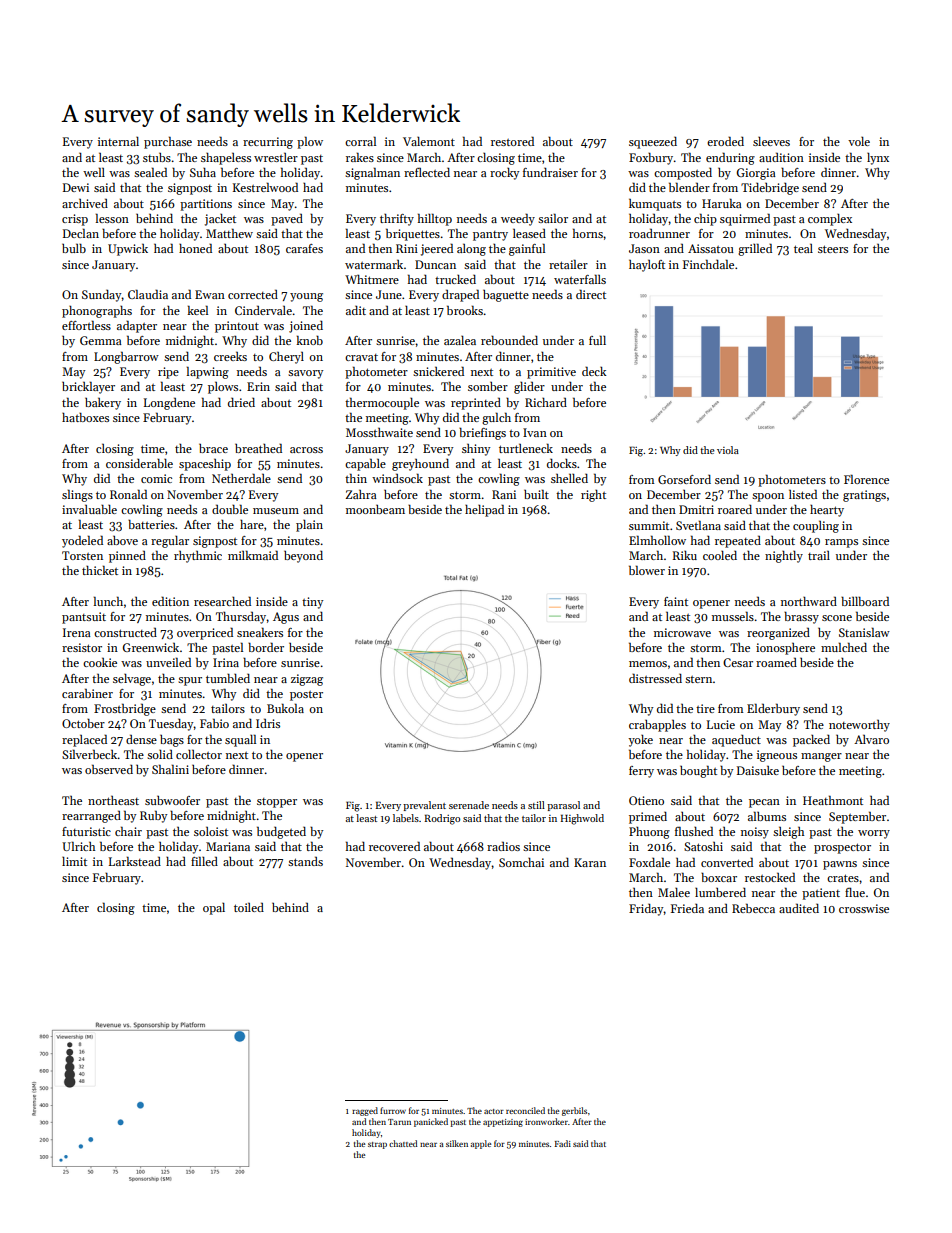 Image resolution: width=952 pixels, height=1233 pixels. Describe the element at coordinates (393, 1110) in the screenshot. I see `furrow` at that location.
